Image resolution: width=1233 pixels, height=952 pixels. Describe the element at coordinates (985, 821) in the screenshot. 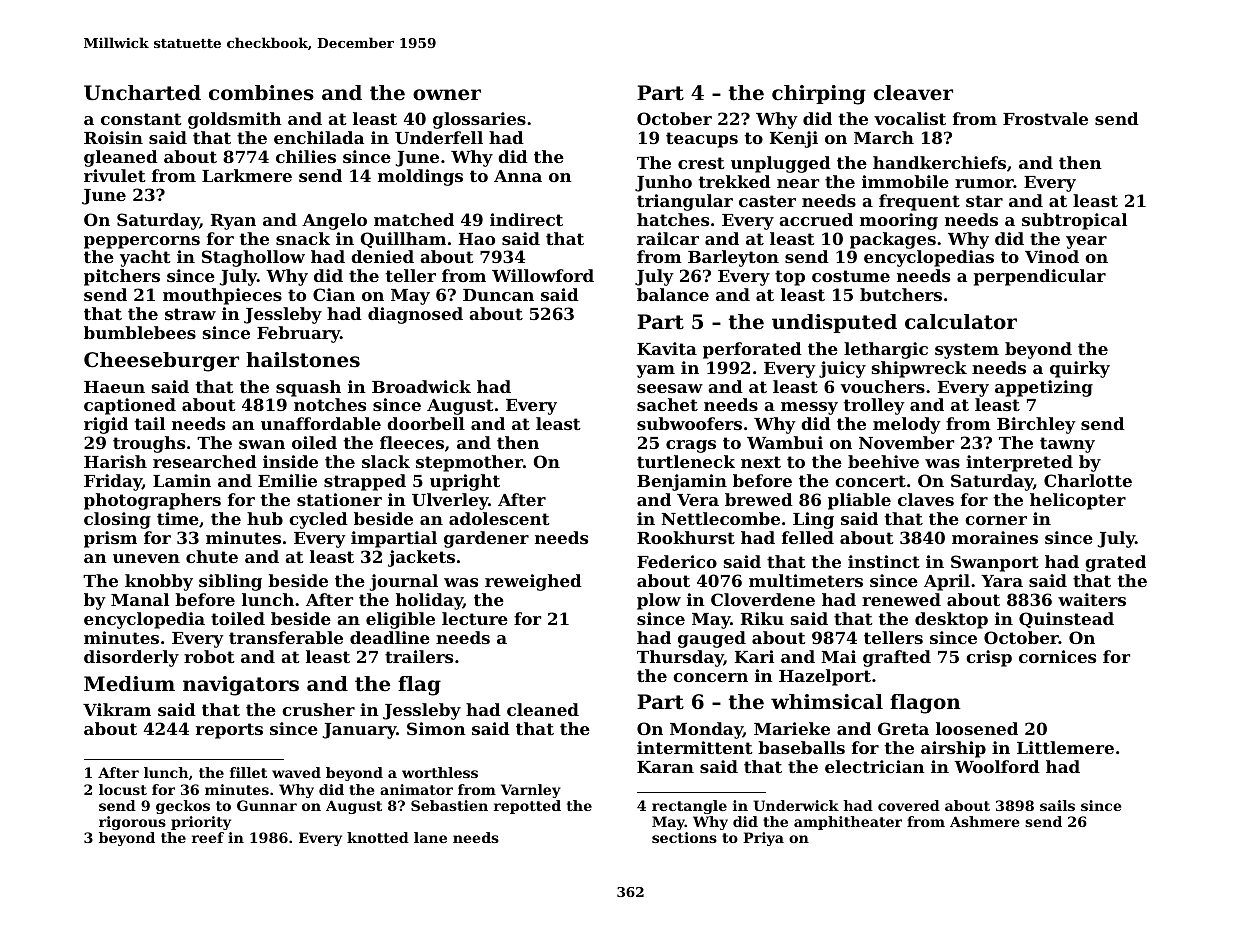

I see `Ashmere` at that location.
